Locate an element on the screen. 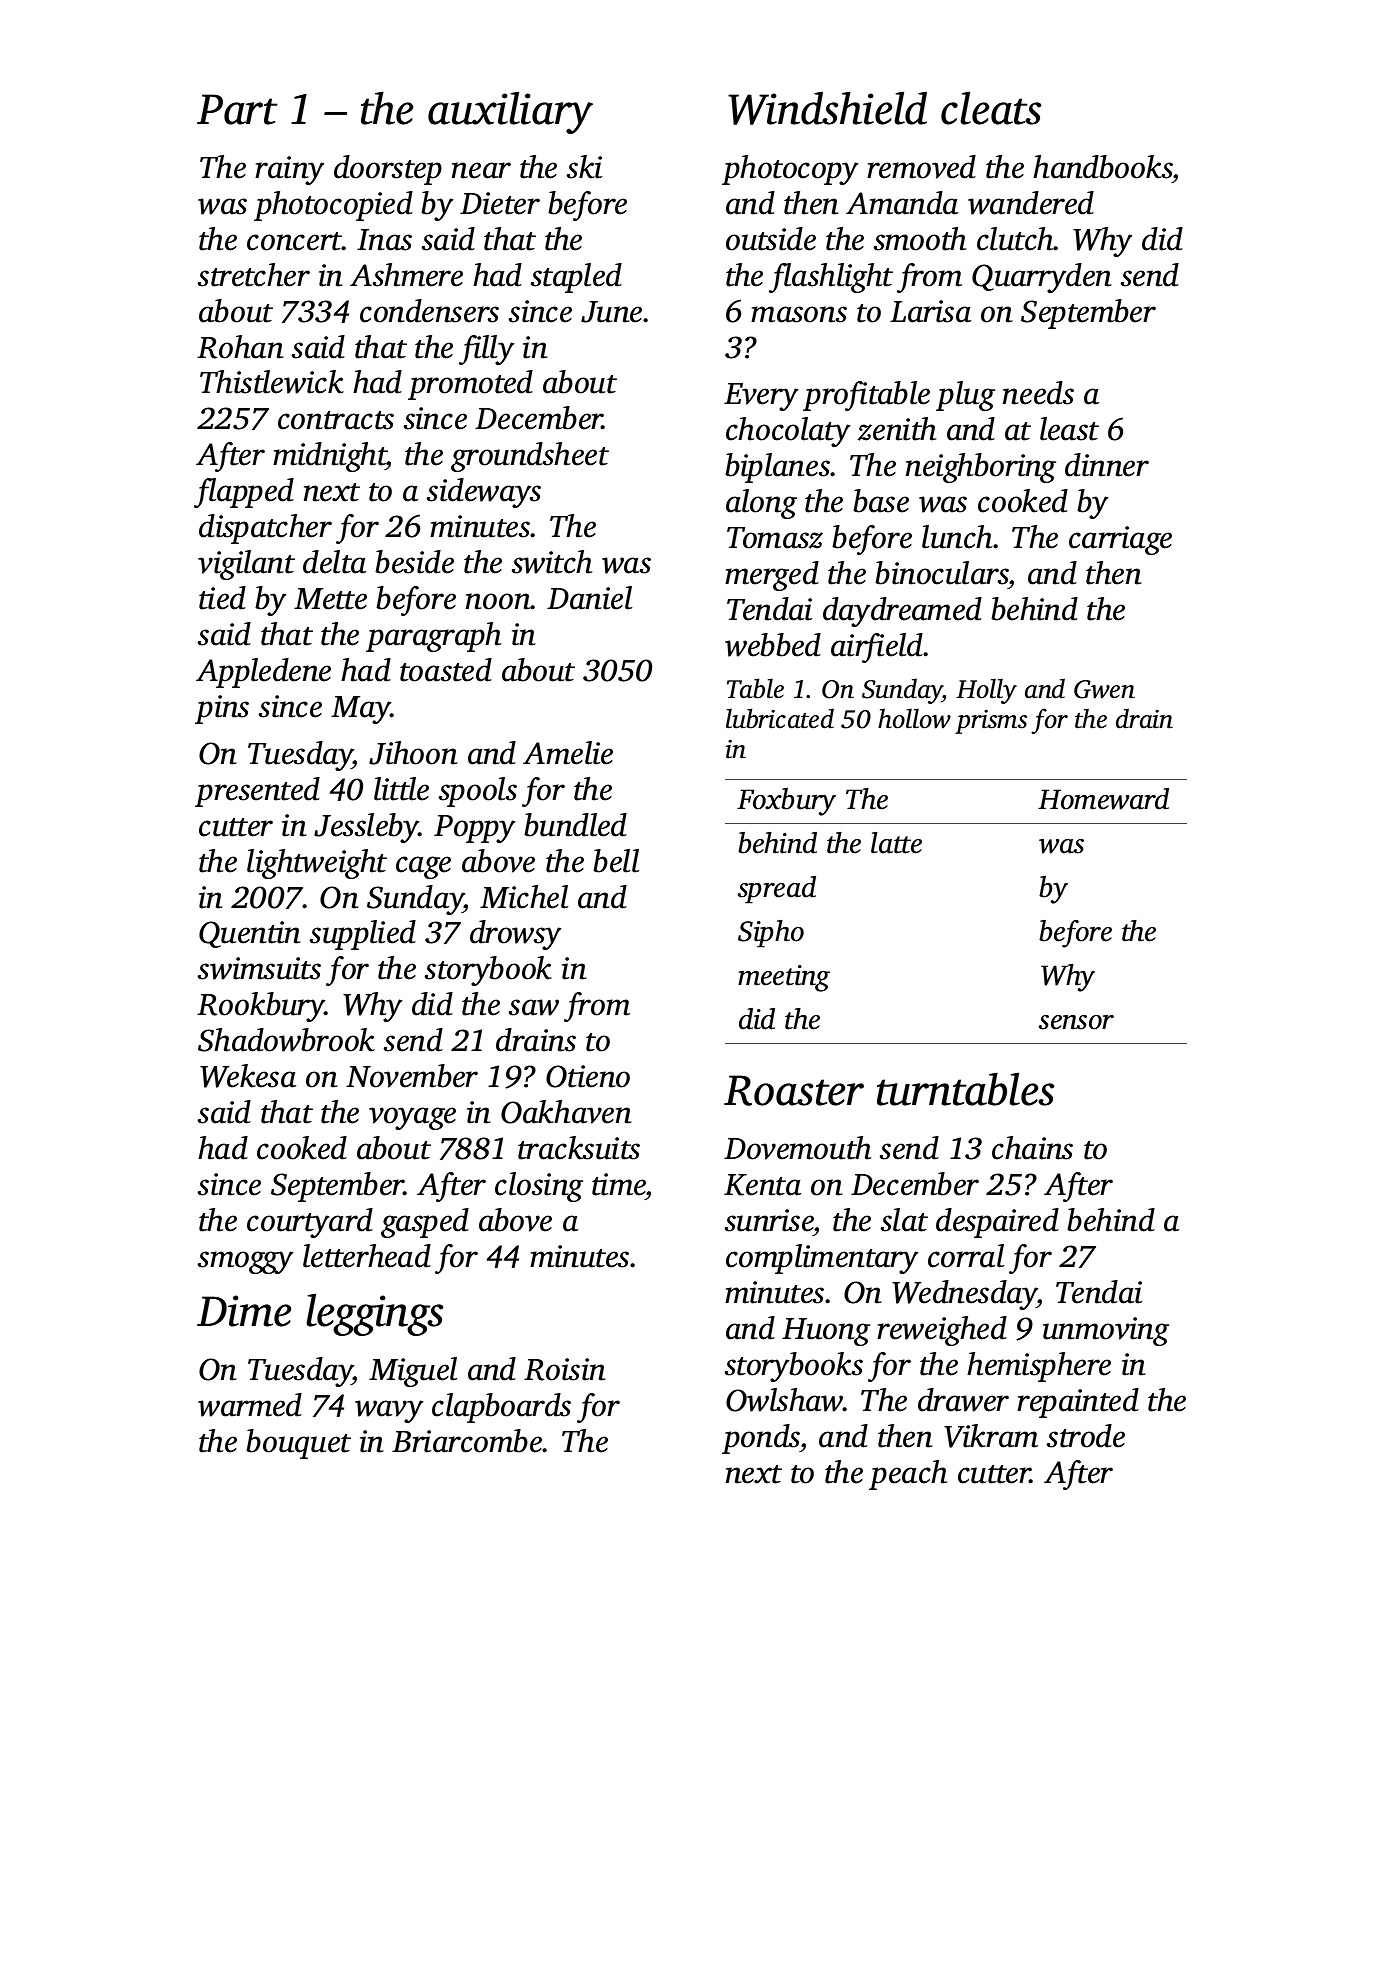 The image size is (1386, 1969). chains is located at coordinates (1032, 1148).
